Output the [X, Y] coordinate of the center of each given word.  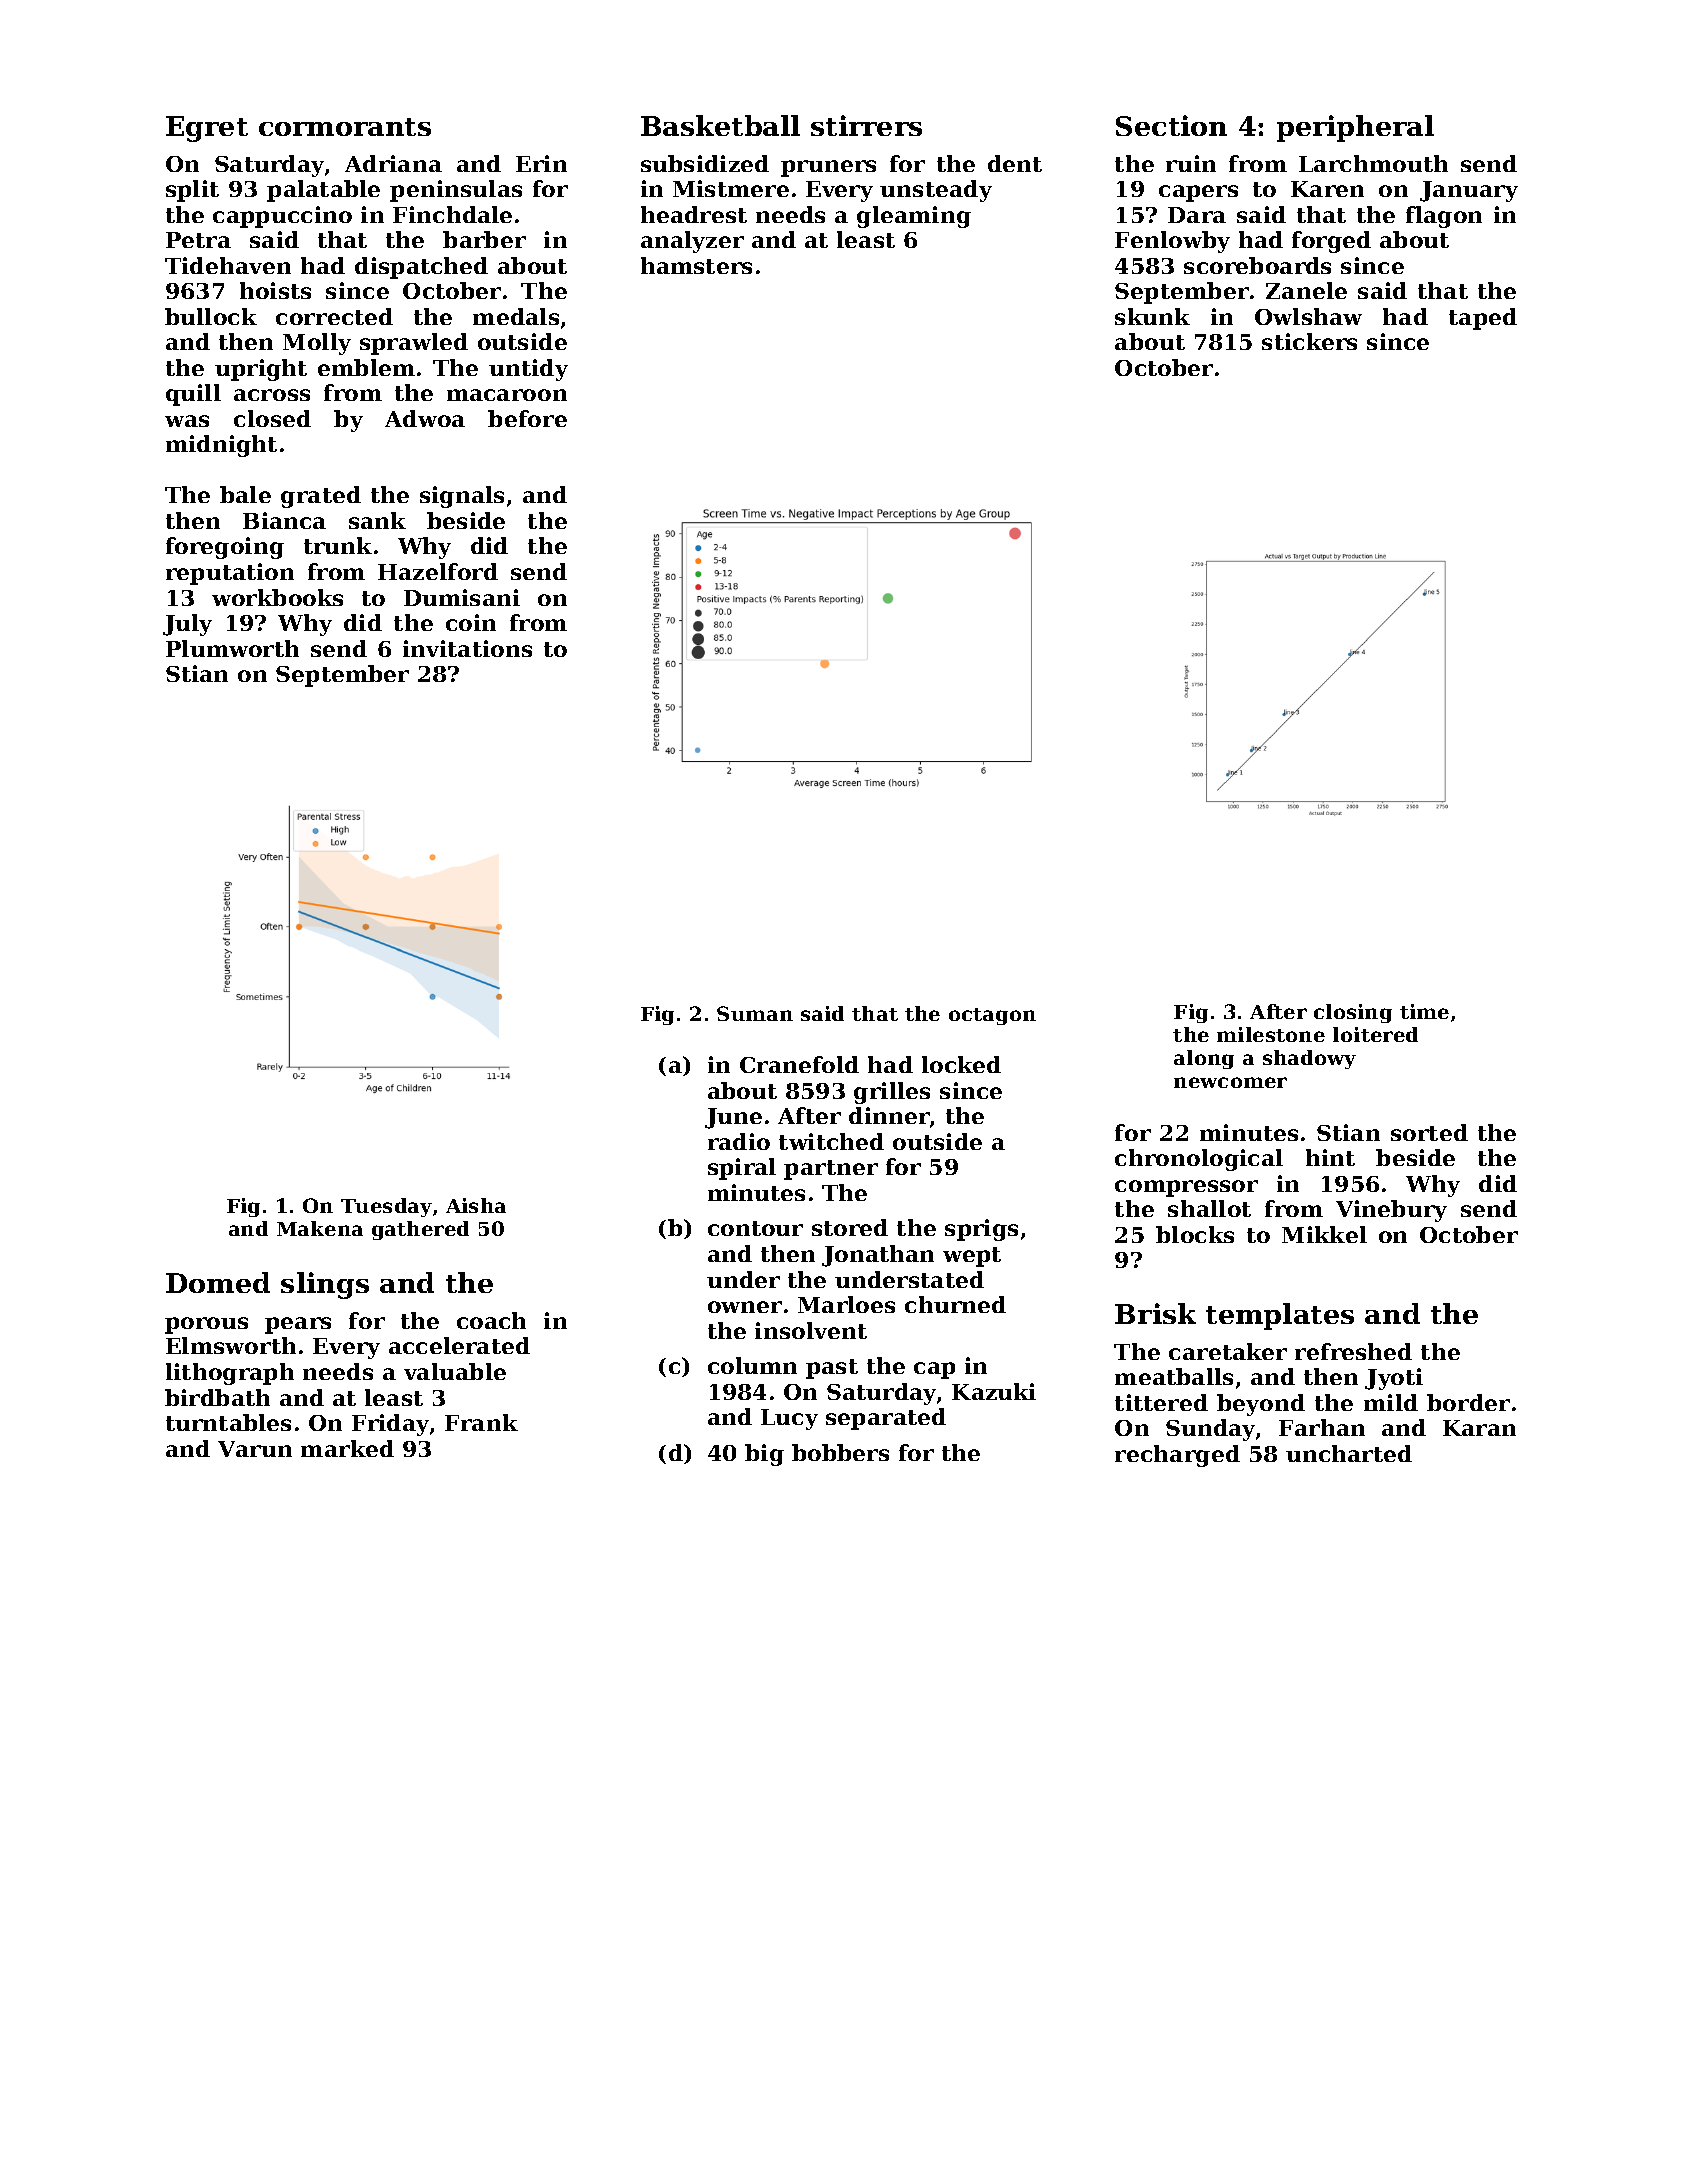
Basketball [720, 125]
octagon [992, 1016]
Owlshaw [1308, 316]
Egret [207, 129]
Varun [255, 1449]
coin [471, 622]
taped [1483, 319]
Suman [755, 1013]
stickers [1309, 341]
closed [272, 418]
